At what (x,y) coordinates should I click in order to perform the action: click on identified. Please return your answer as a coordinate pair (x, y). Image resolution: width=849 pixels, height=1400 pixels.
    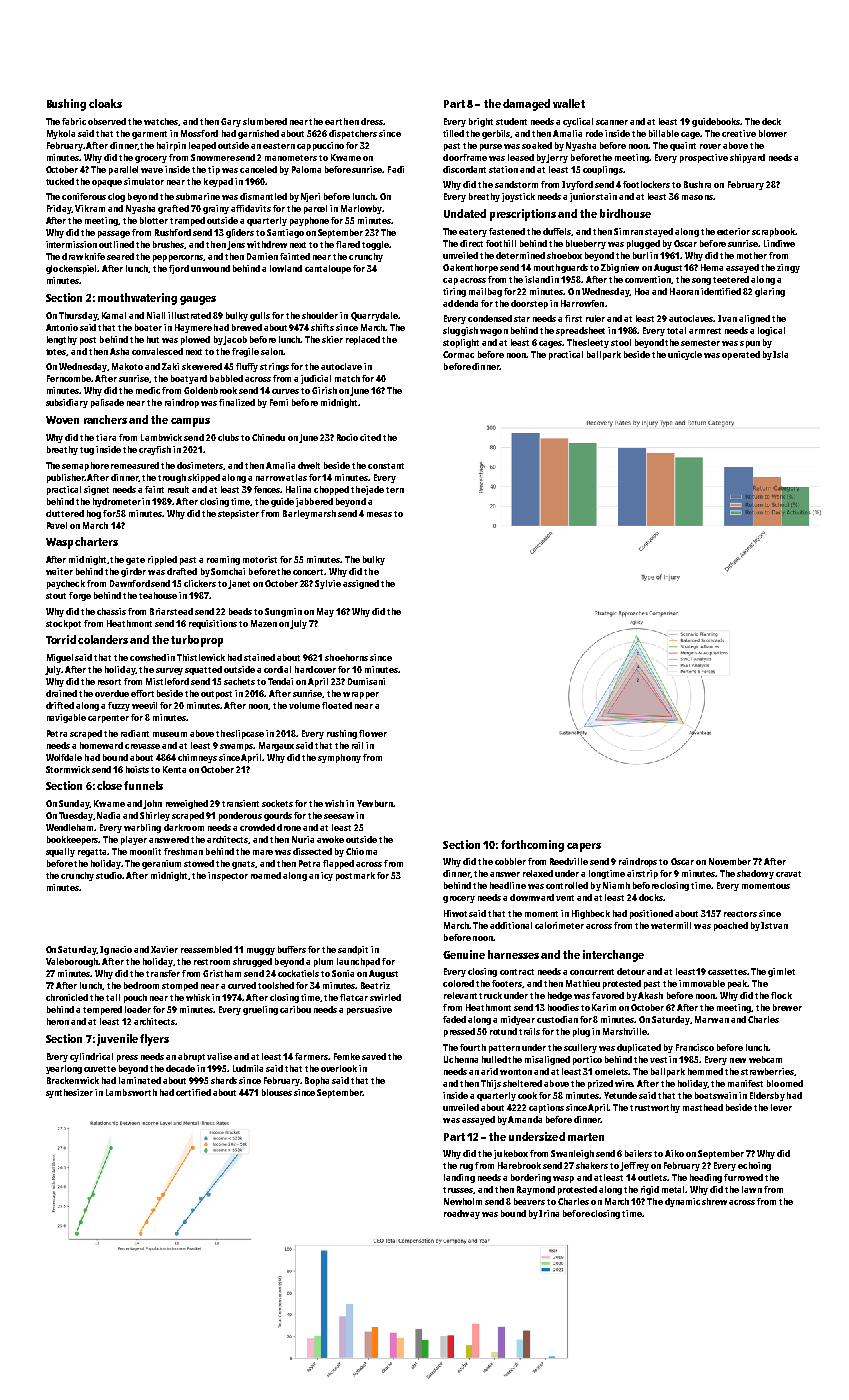
    Looking at the image, I should click on (721, 291).
